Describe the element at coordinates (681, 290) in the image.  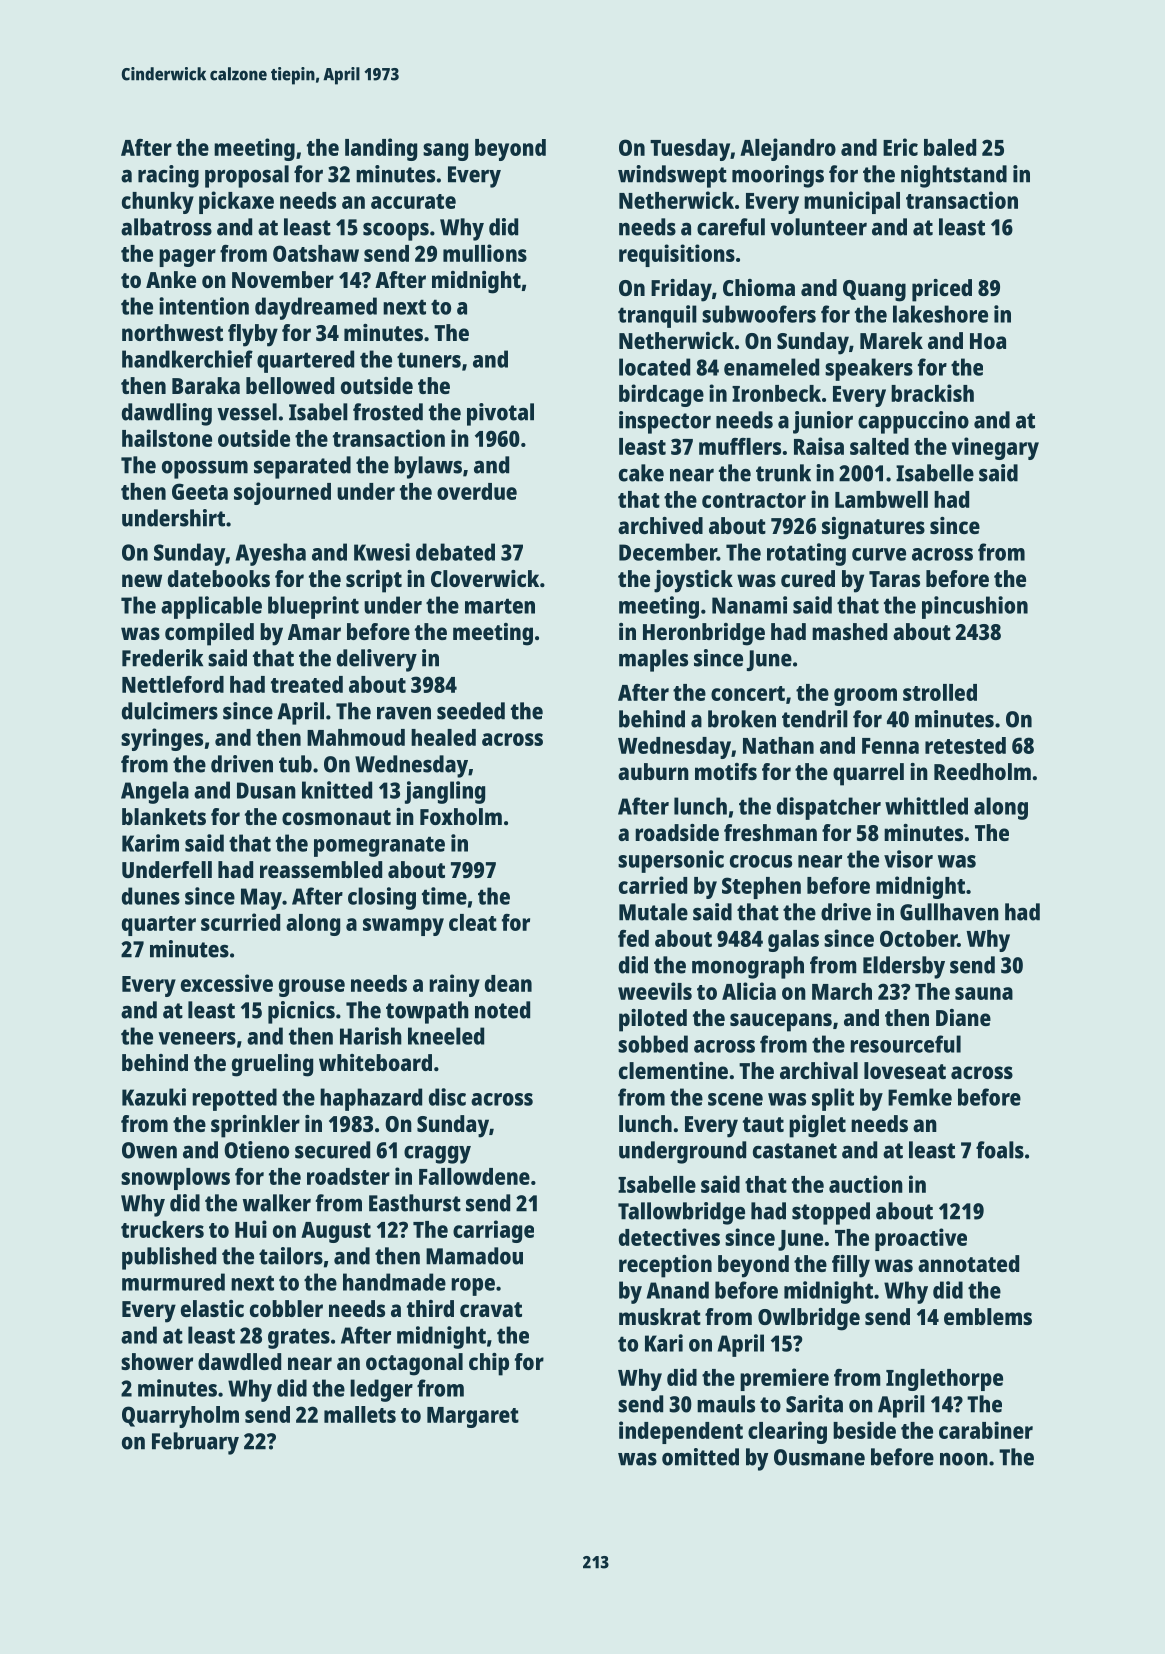
I see `Friday` at that location.
